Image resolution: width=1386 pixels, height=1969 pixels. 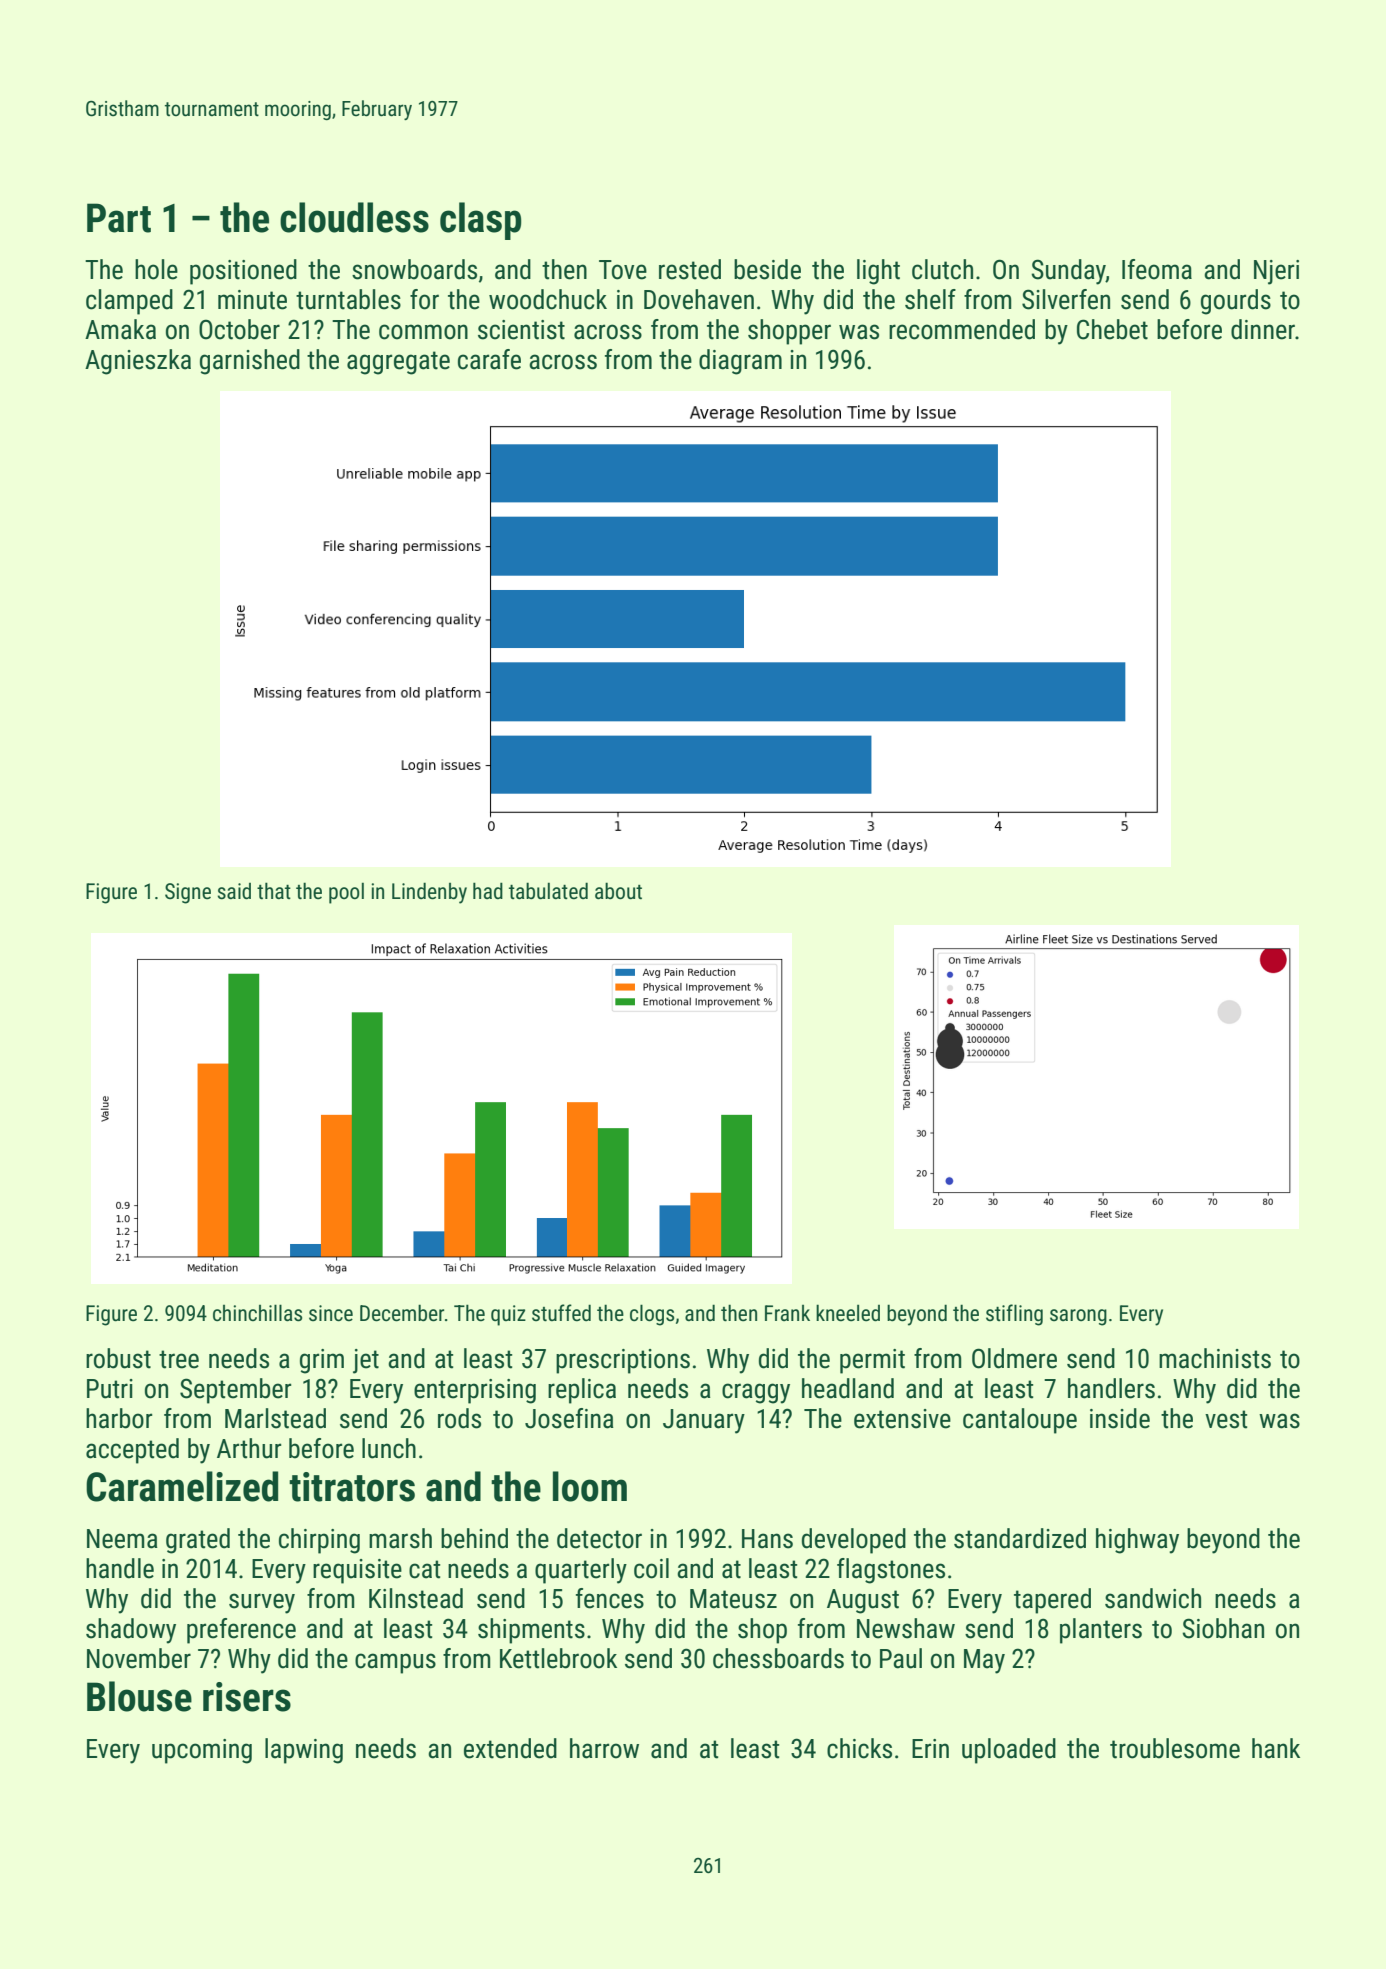 I want to click on pool, so click(x=346, y=893).
